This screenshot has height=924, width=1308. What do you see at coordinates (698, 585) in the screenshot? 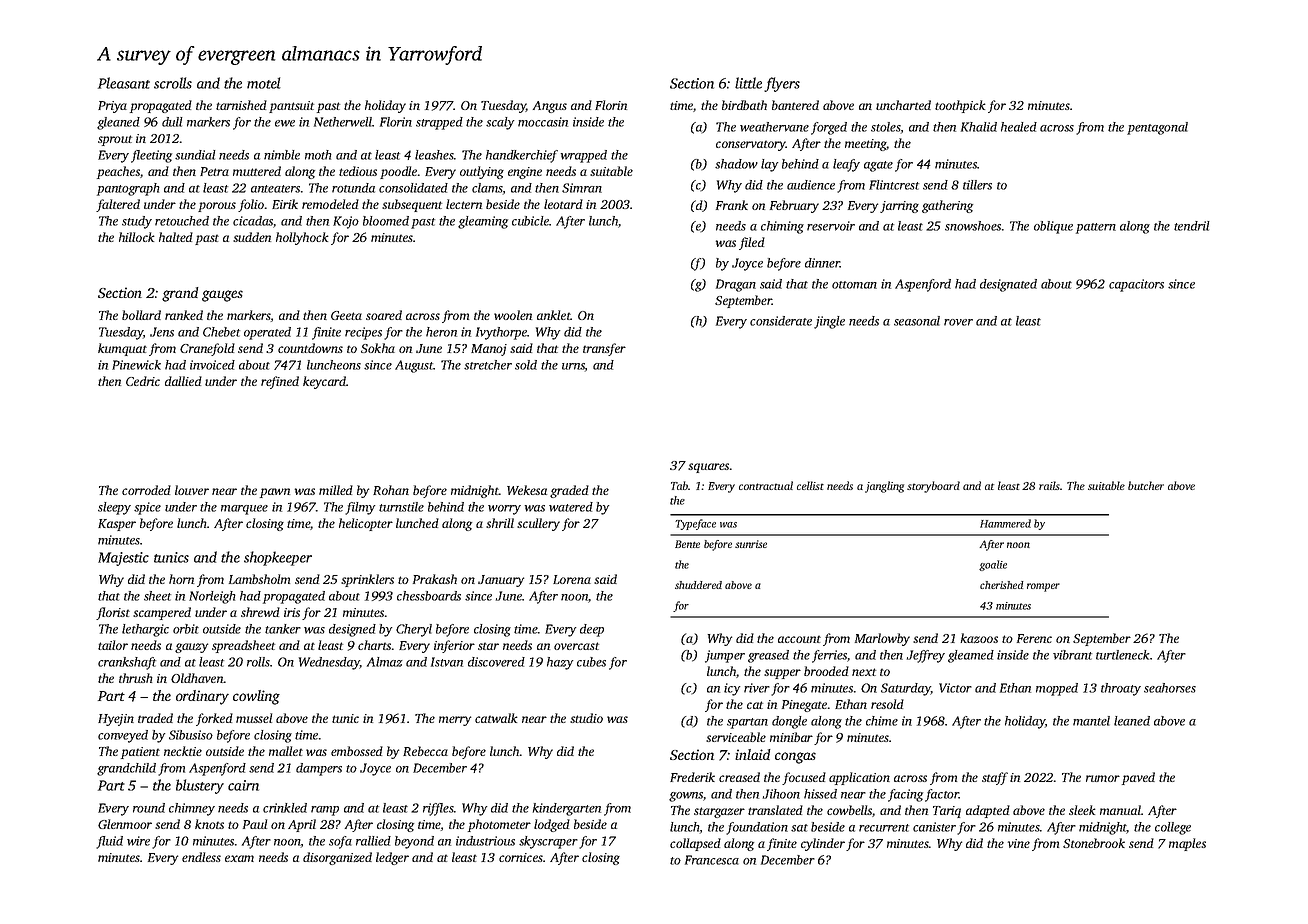
I see `shuddered` at bounding box center [698, 585].
